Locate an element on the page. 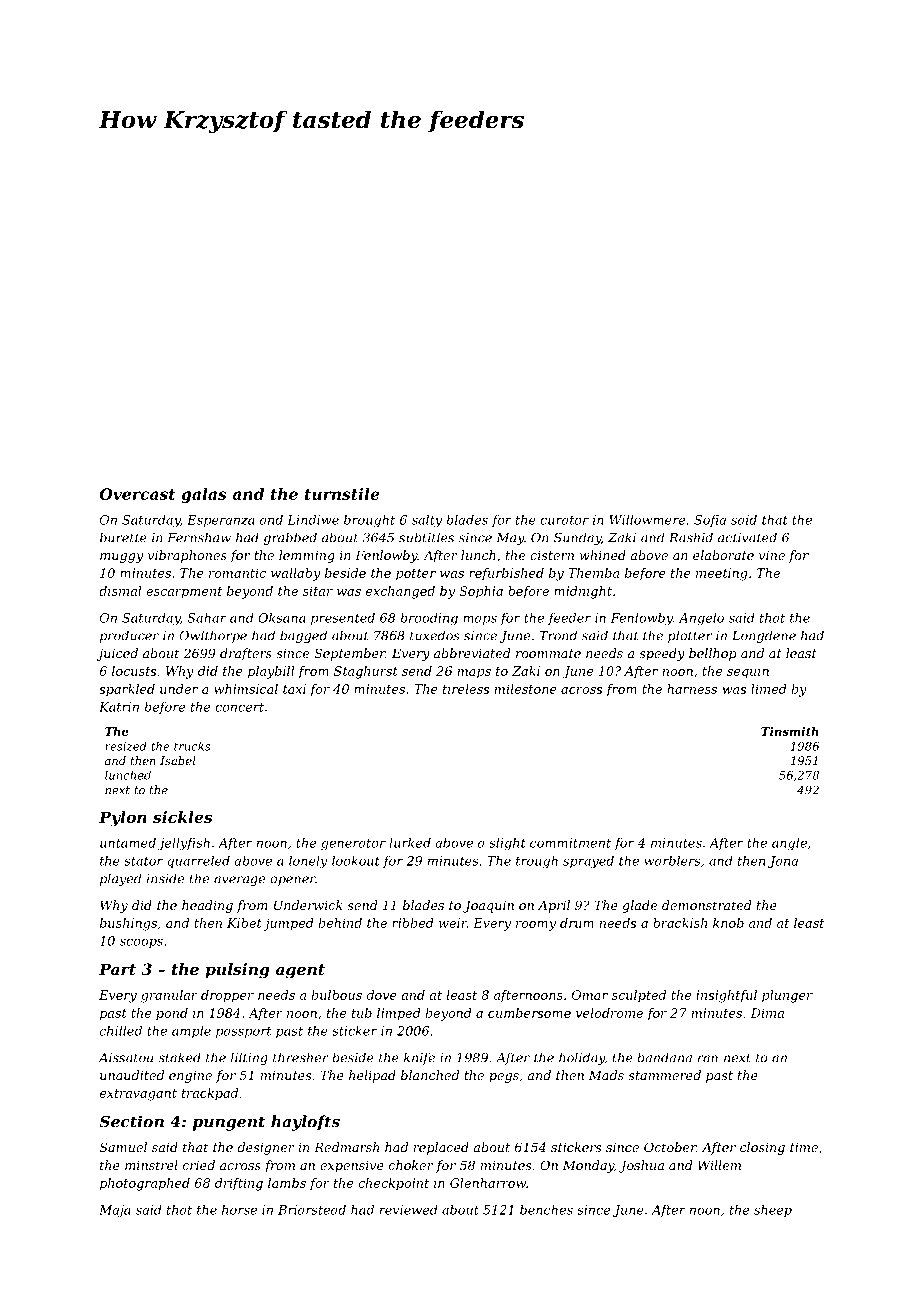  Maja is located at coordinates (115, 1211).
